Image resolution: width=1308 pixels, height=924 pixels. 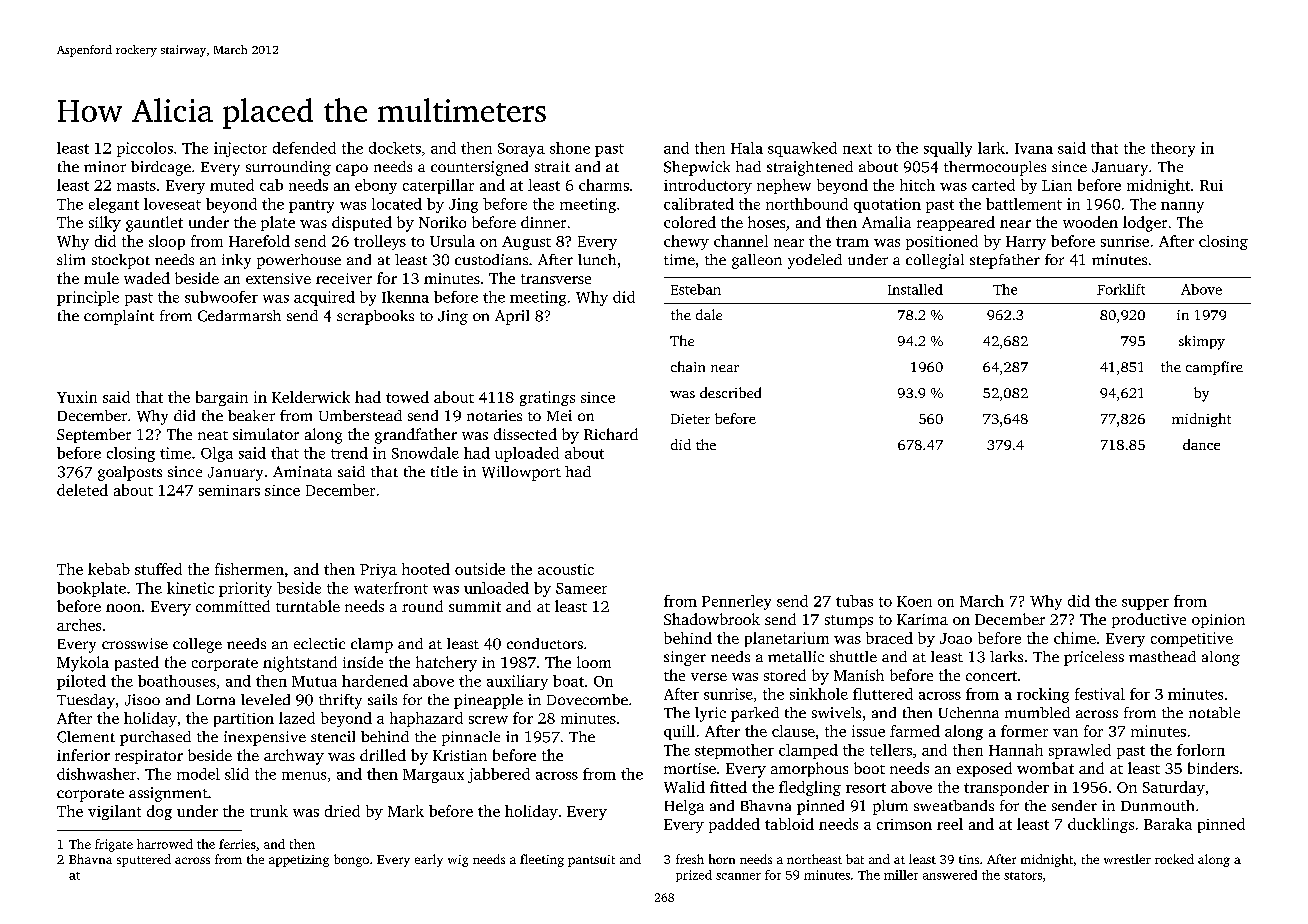 I want to click on goalposts, so click(x=130, y=473).
